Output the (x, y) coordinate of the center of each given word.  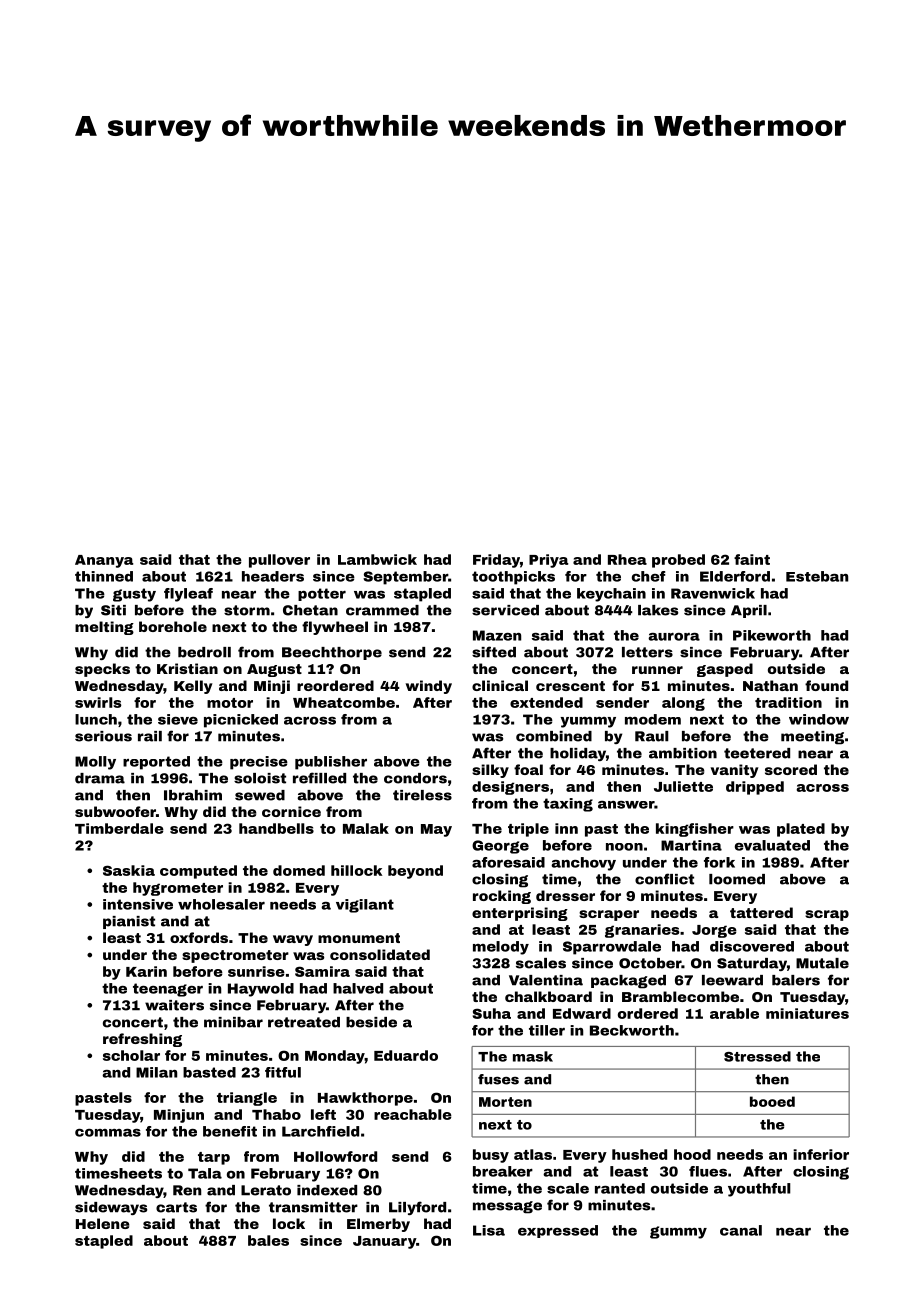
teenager (168, 990)
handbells (276, 828)
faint (752, 559)
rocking (502, 897)
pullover (279, 561)
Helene (103, 1223)
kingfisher (695, 830)
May (436, 830)
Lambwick (377, 559)
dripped (755, 788)
